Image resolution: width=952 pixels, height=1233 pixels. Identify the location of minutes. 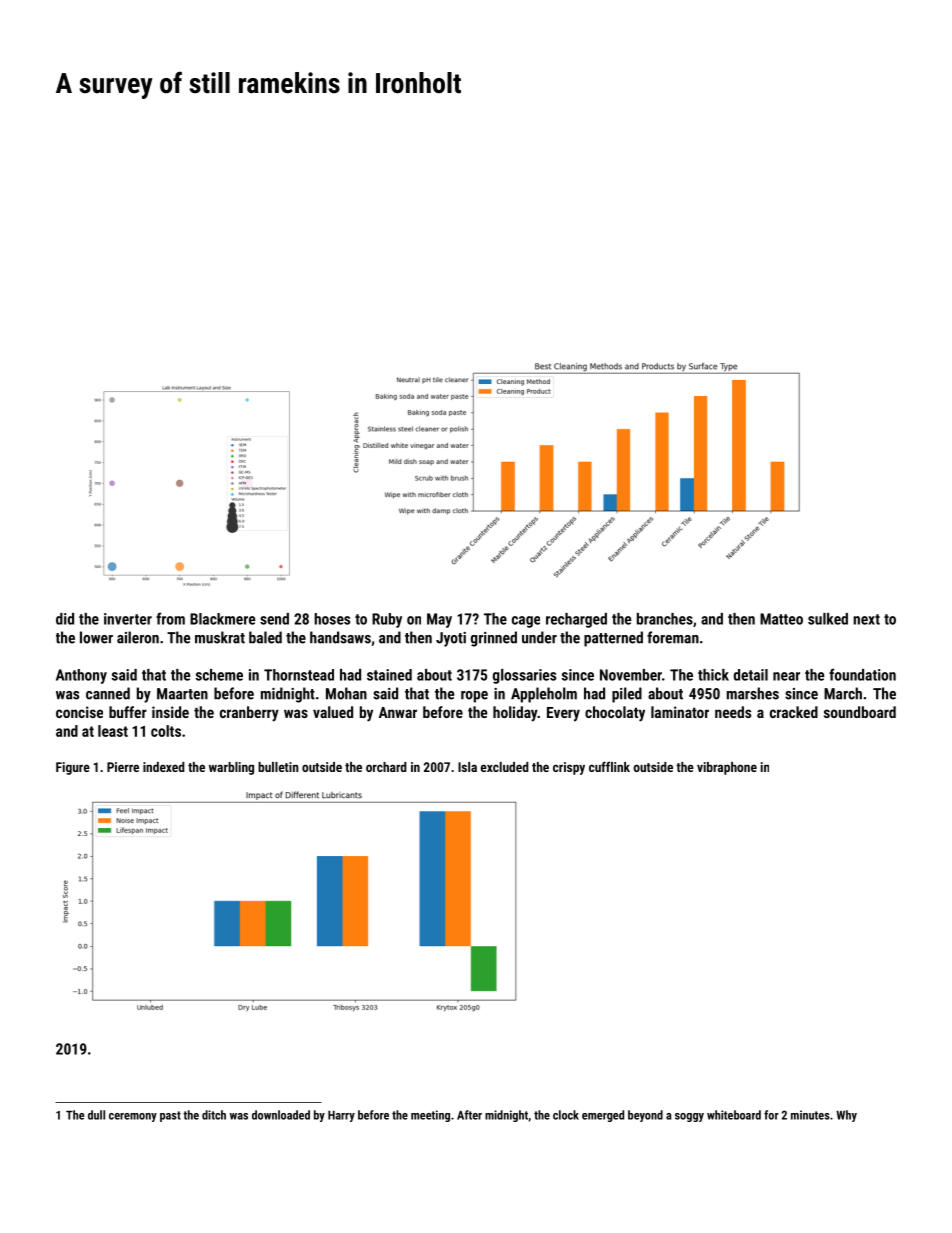
(810, 1115).
